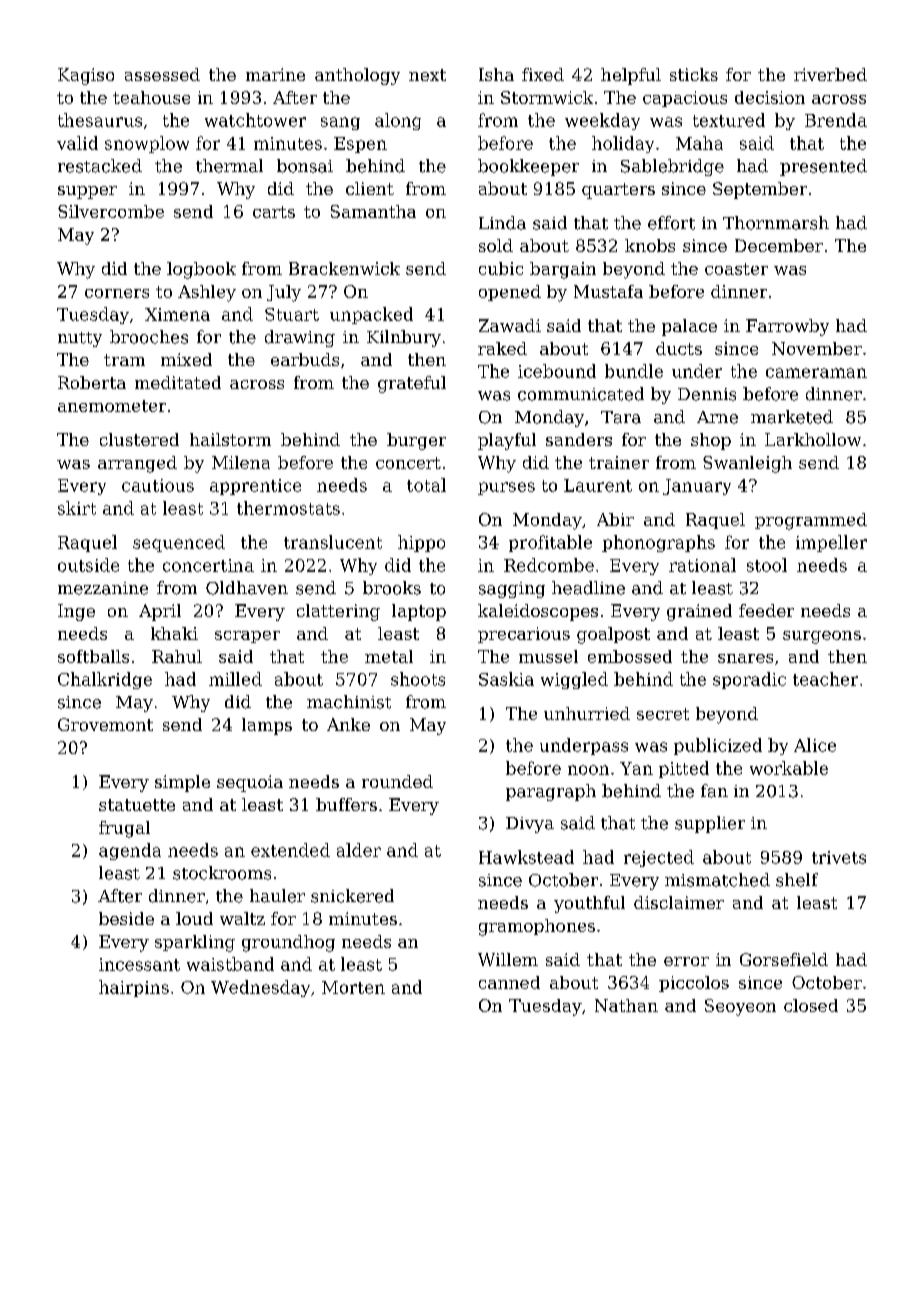  I want to click on softballs, so click(93, 656).
